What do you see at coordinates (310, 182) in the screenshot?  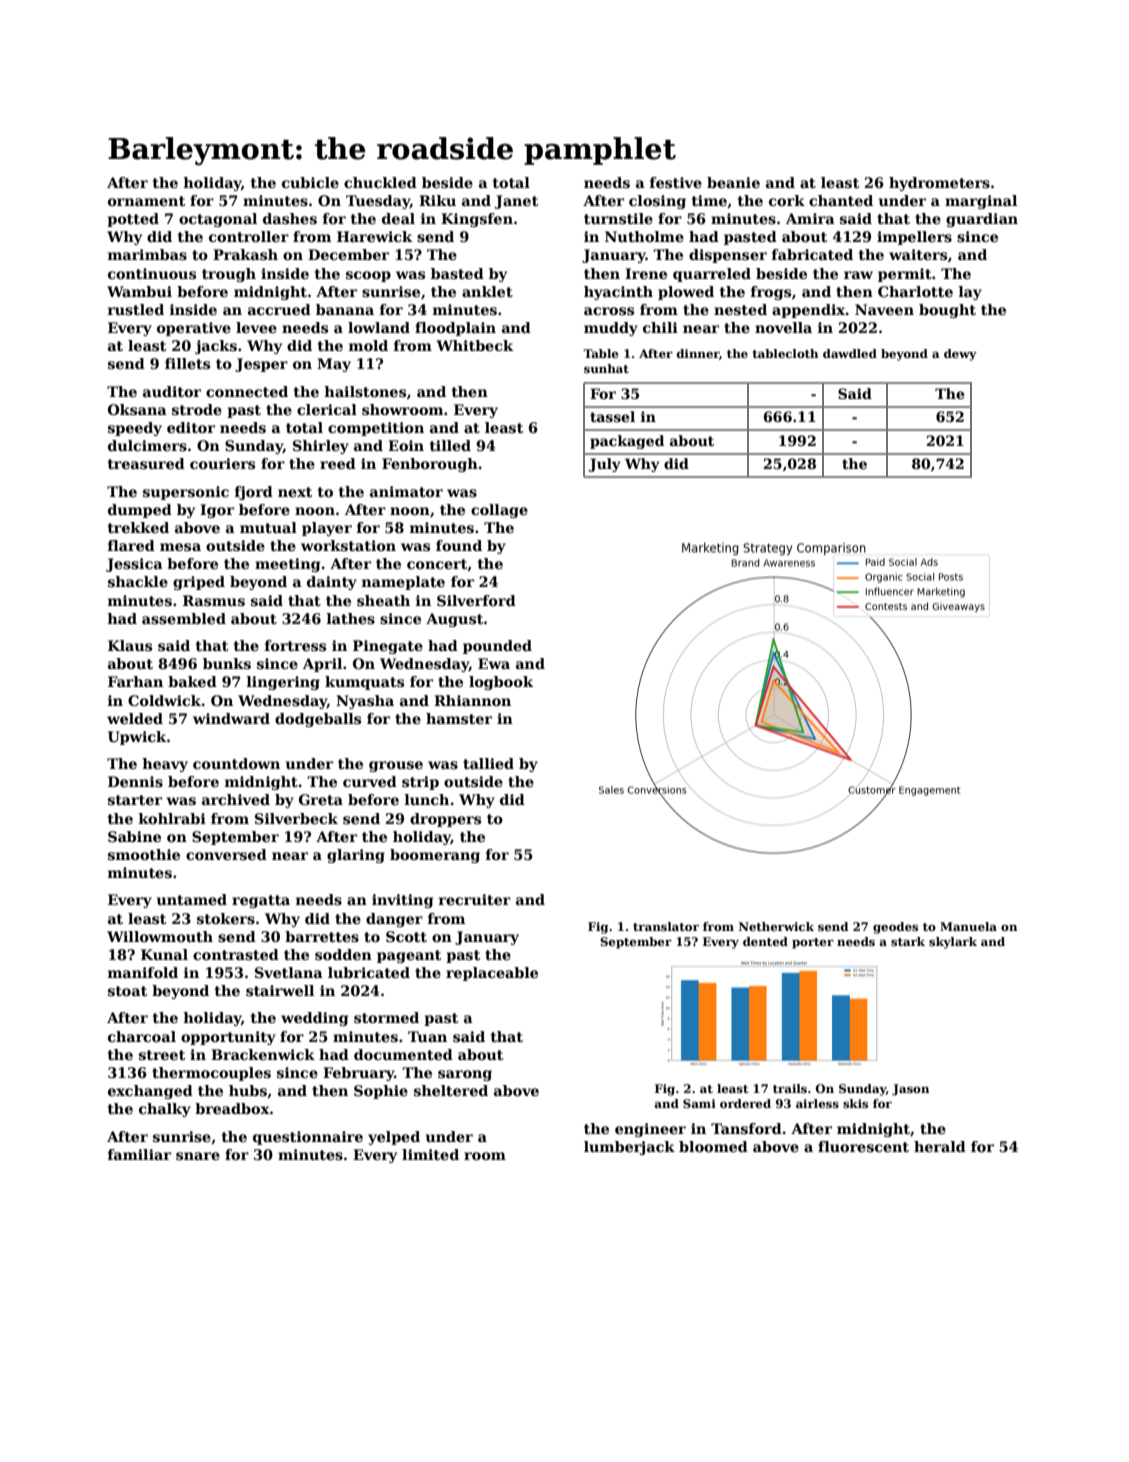 I see `cubicle` at bounding box center [310, 182].
